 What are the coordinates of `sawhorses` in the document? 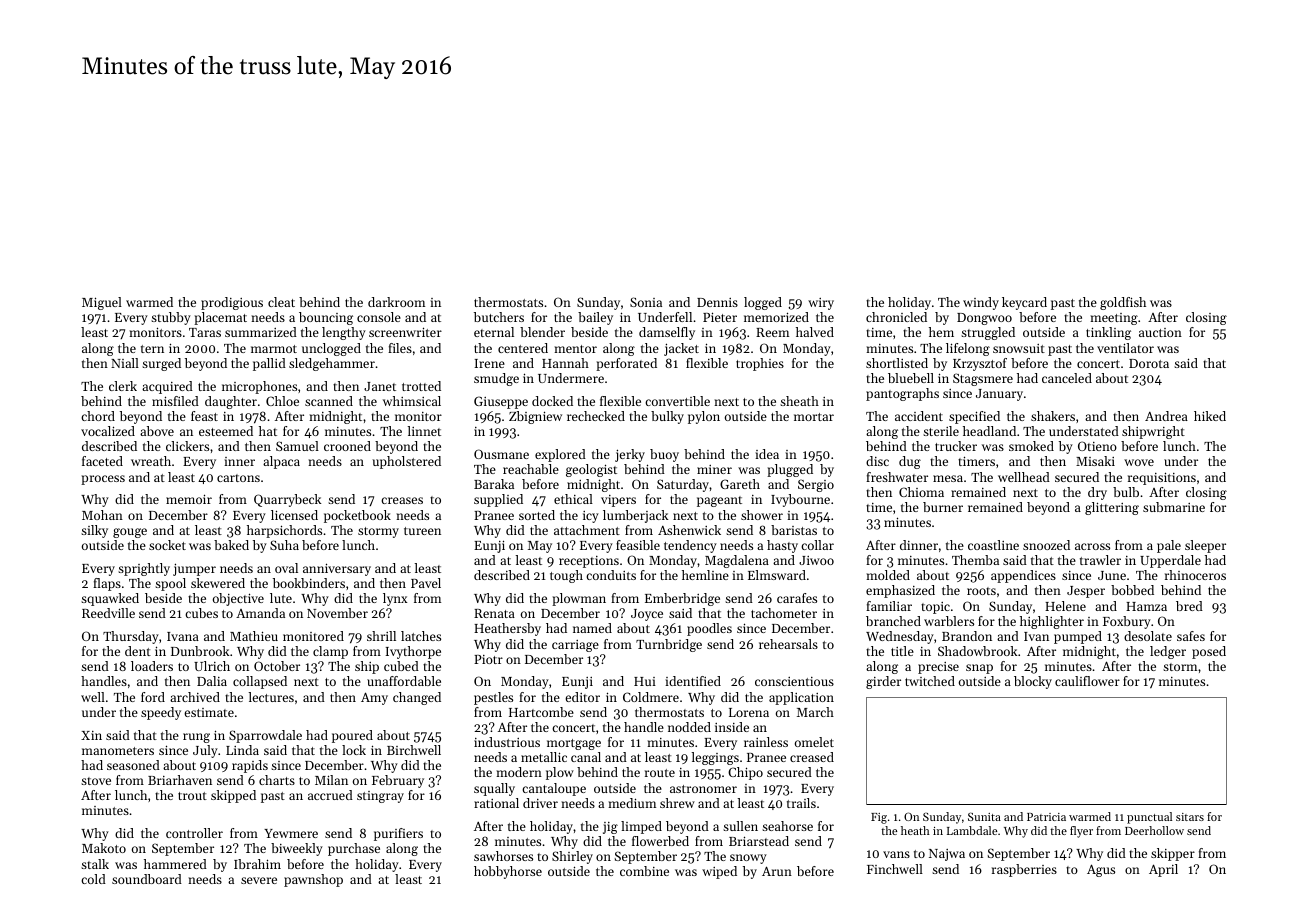 It's located at (503, 856).
